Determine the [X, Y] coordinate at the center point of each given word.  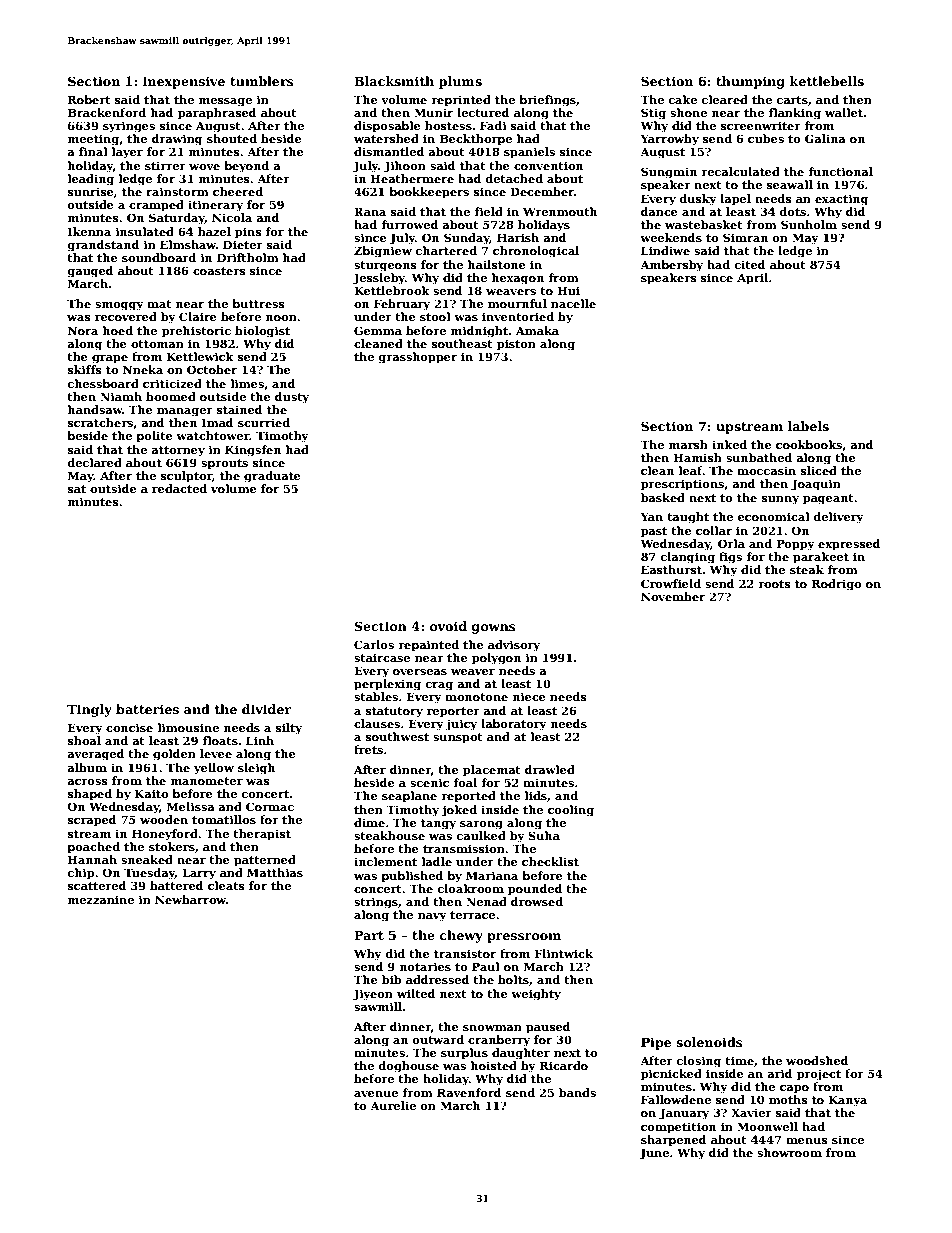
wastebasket [704, 224]
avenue [376, 1094]
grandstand [103, 246]
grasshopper [417, 358]
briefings [547, 101]
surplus [464, 1054]
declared [94, 462]
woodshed [817, 1060]
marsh [688, 444]
